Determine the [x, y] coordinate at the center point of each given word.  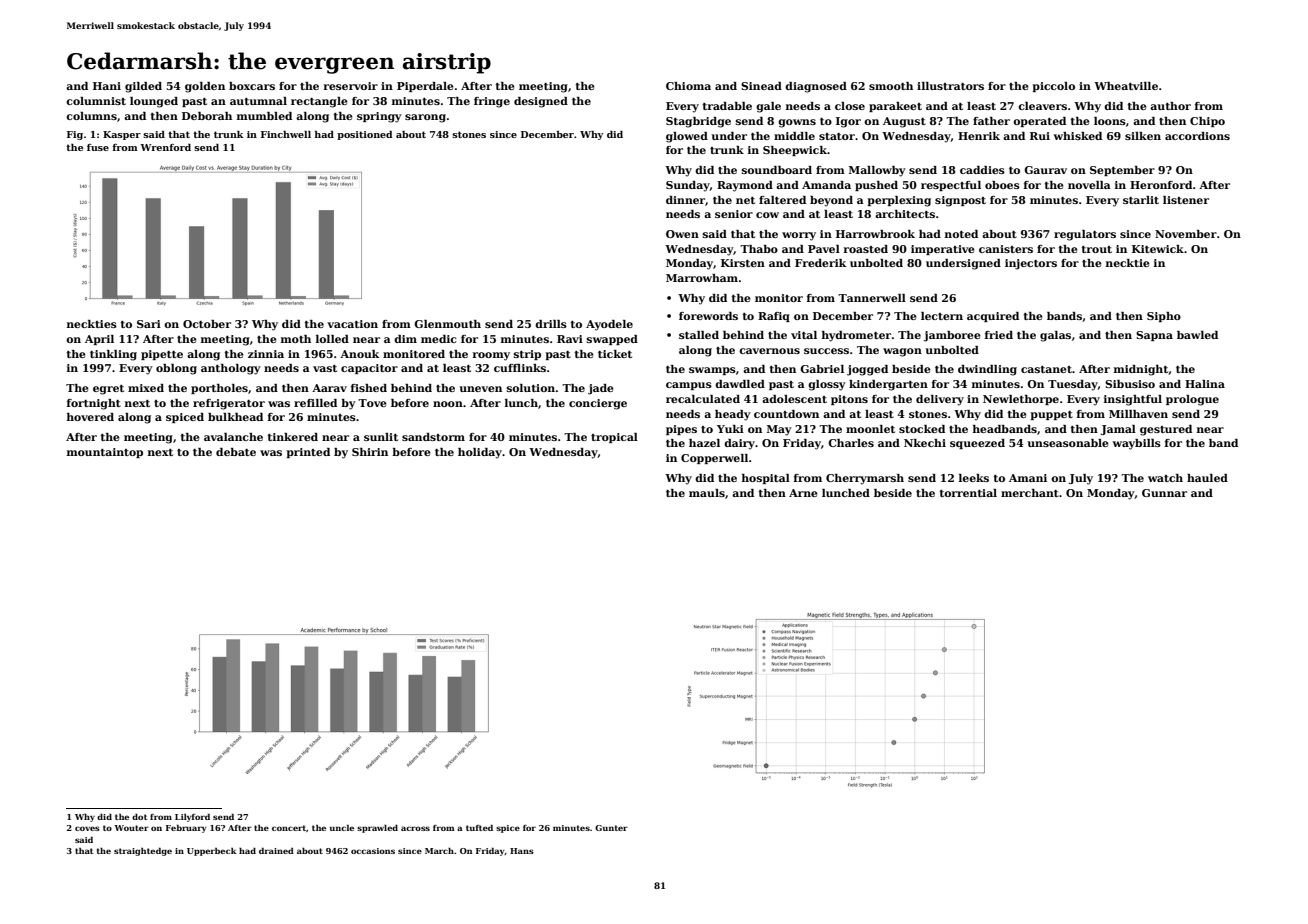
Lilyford [192, 818]
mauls [707, 493]
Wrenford [165, 147]
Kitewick [1158, 249]
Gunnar [1164, 493]
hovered [90, 417]
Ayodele [609, 325]
